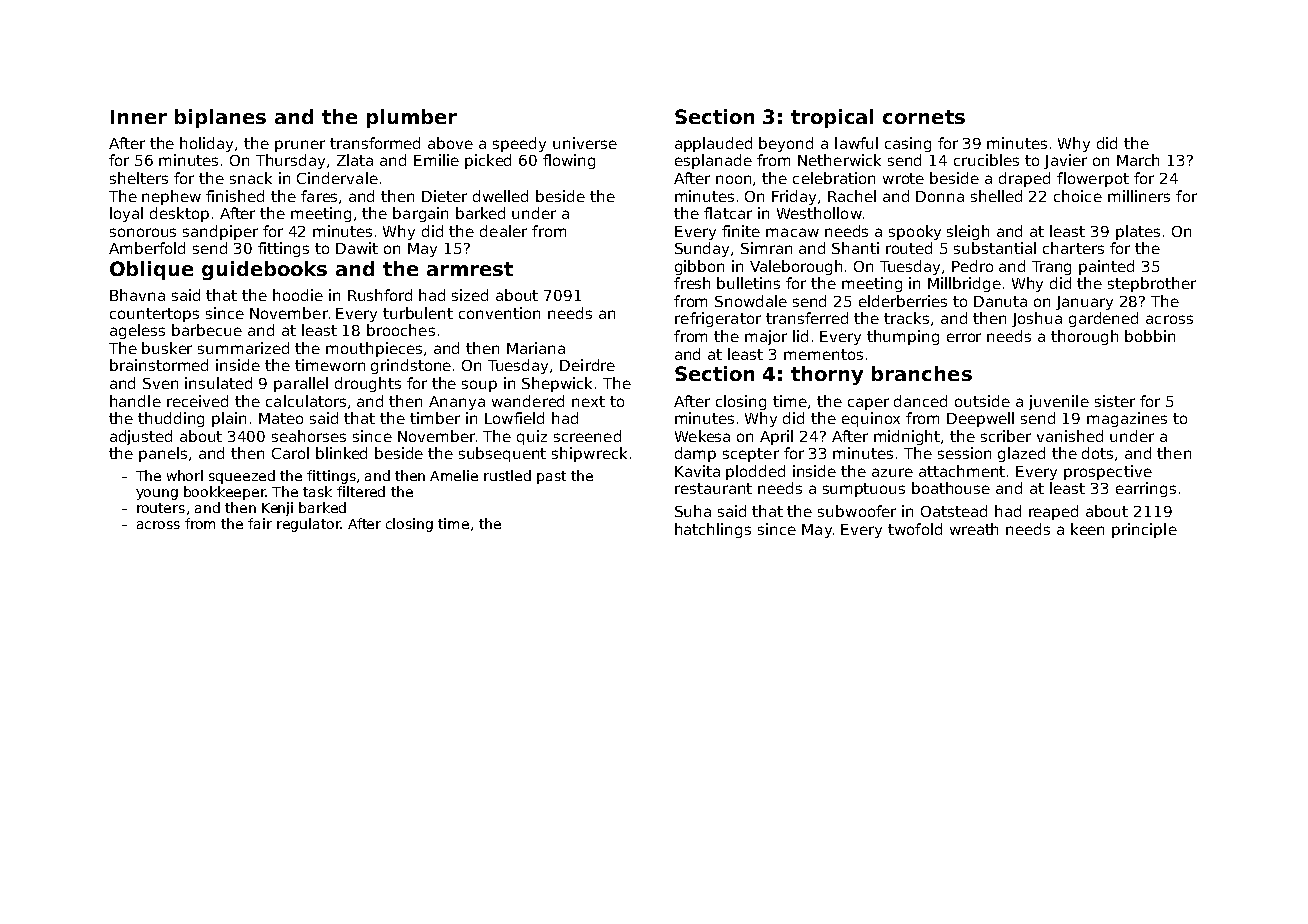  I want to click on speedy, so click(519, 144).
